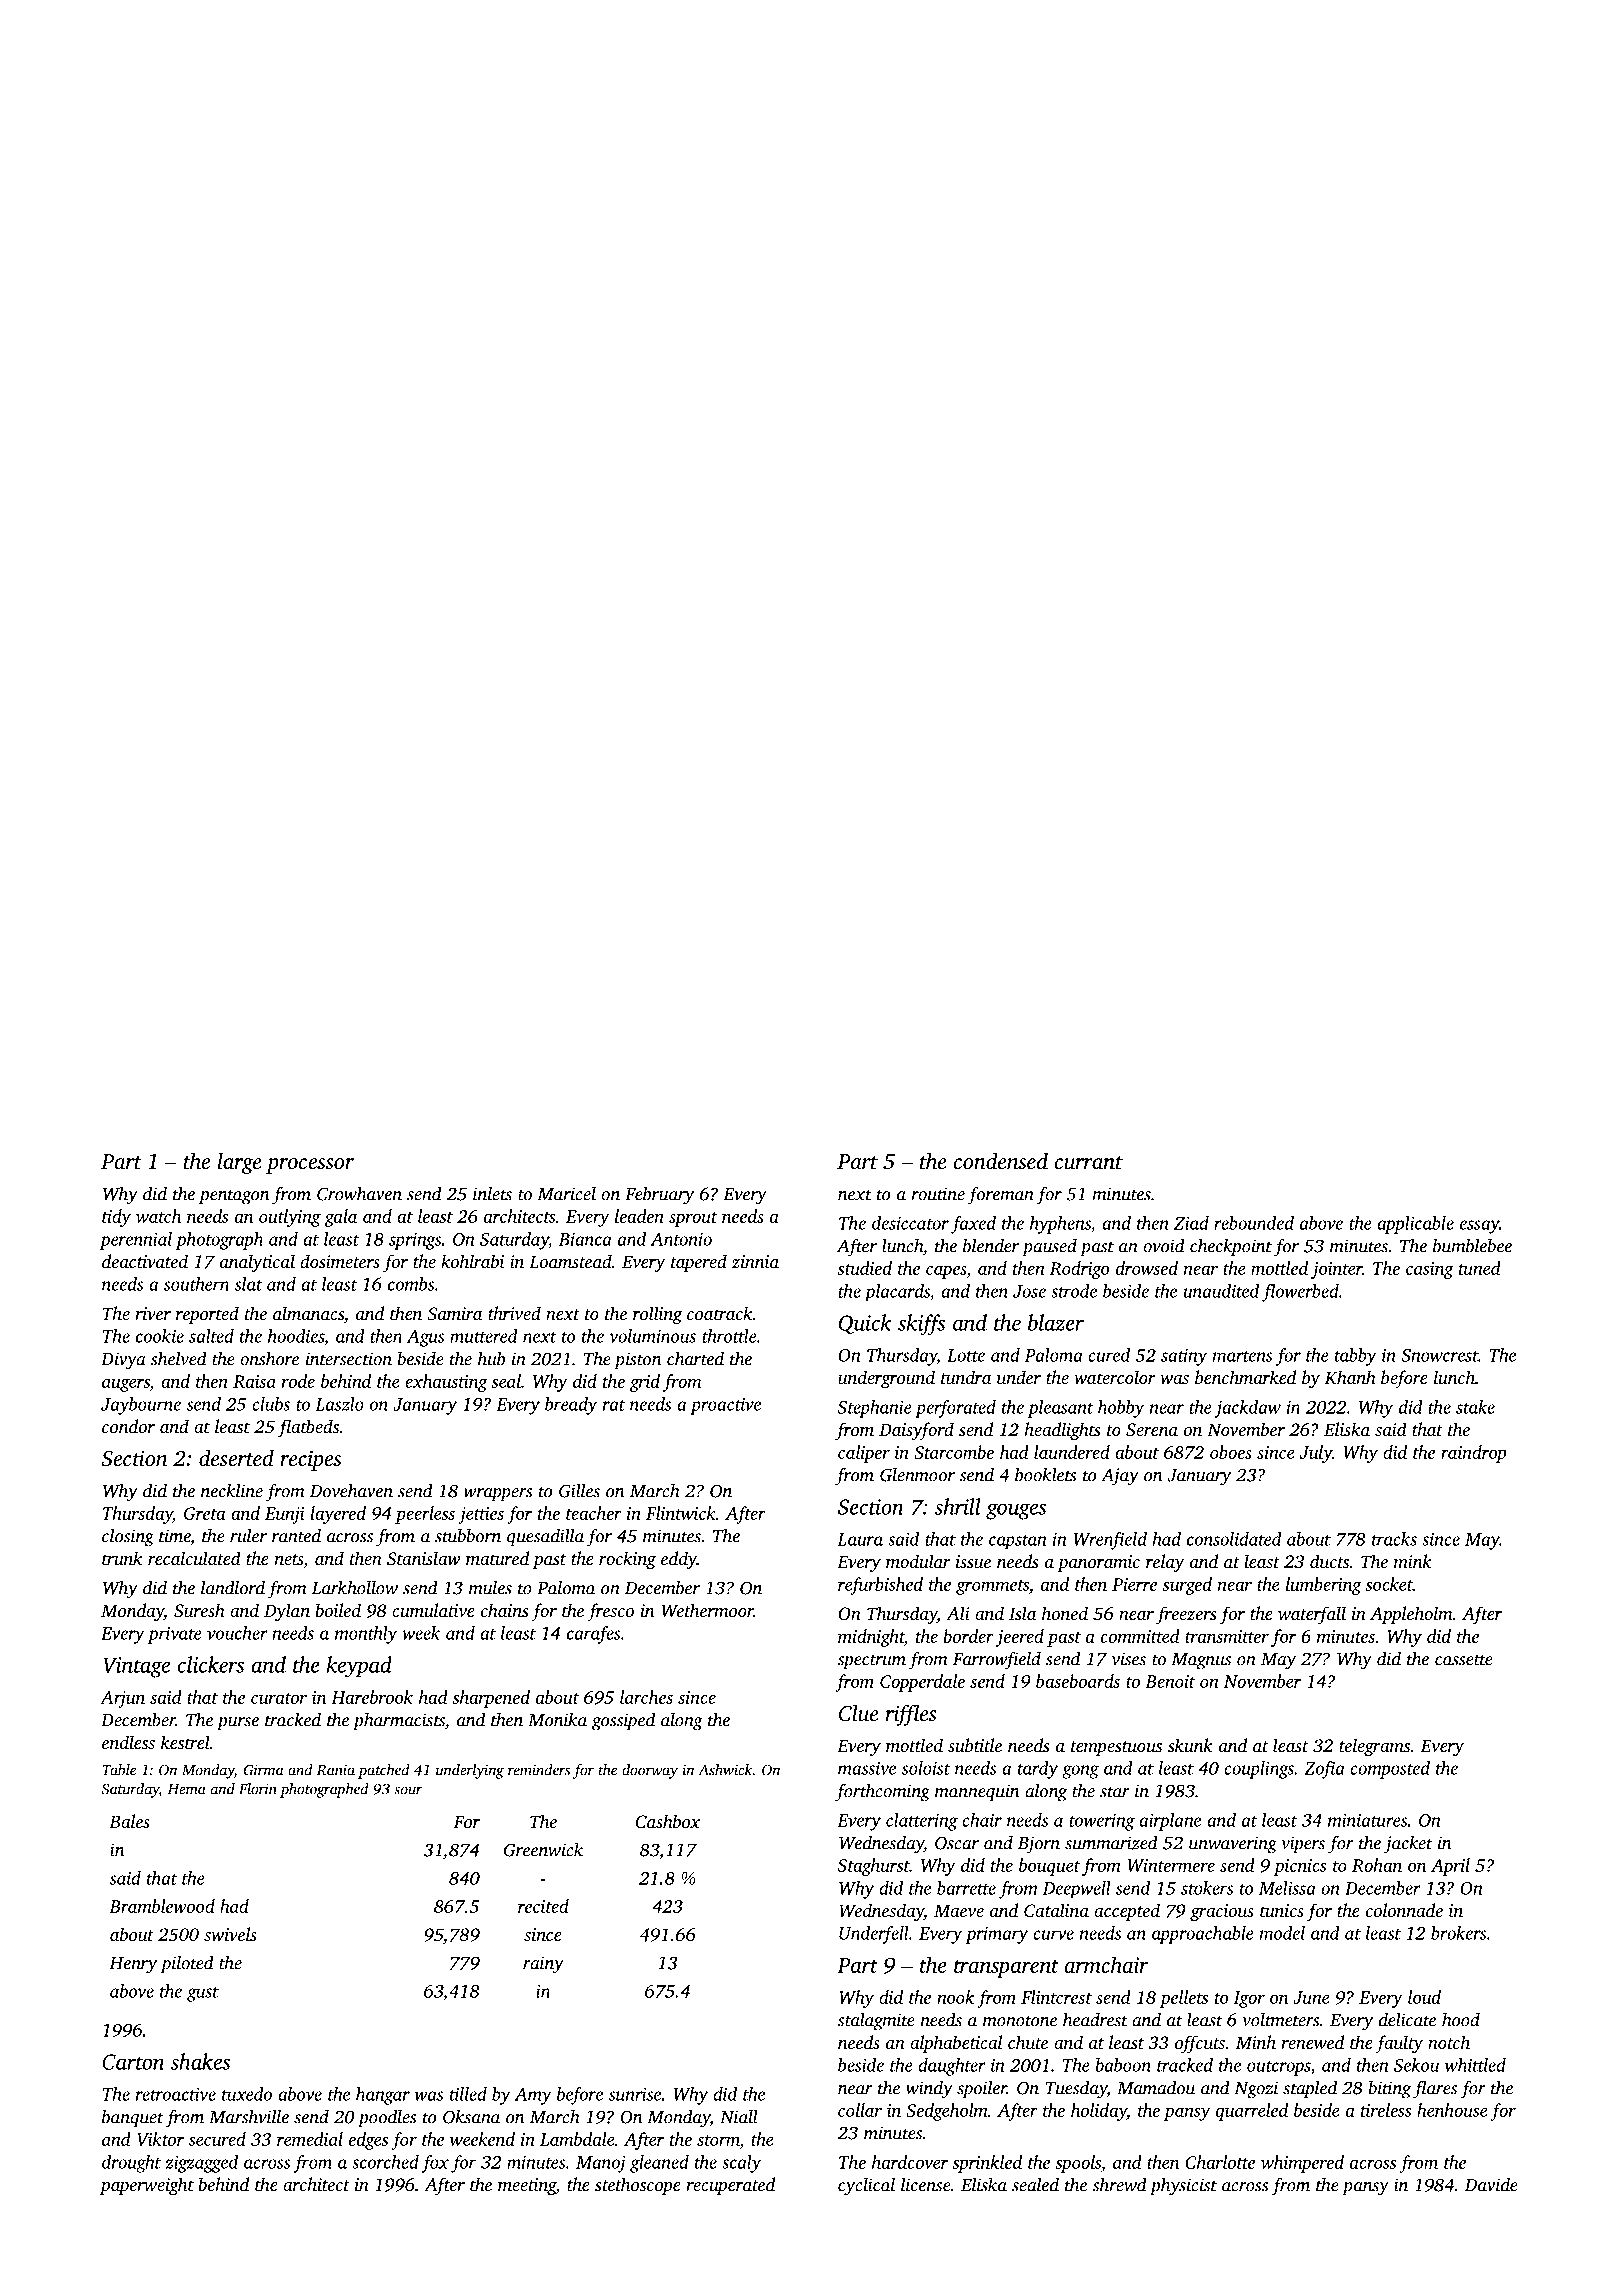  Describe the element at coordinates (1001, 1161) in the screenshot. I see `condensed` at that location.
